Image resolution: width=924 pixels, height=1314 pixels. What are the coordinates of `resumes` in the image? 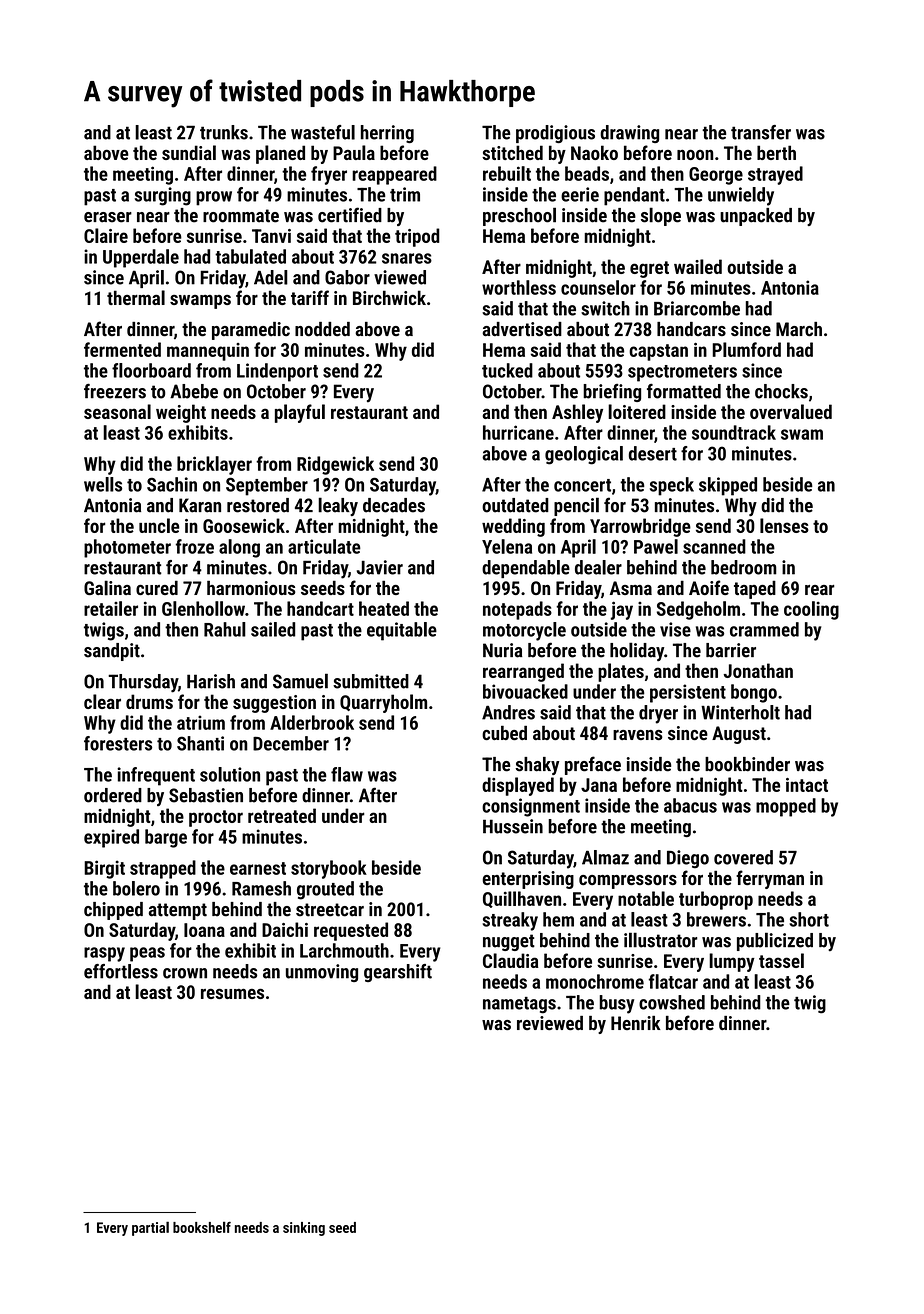 It's located at (232, 993).
